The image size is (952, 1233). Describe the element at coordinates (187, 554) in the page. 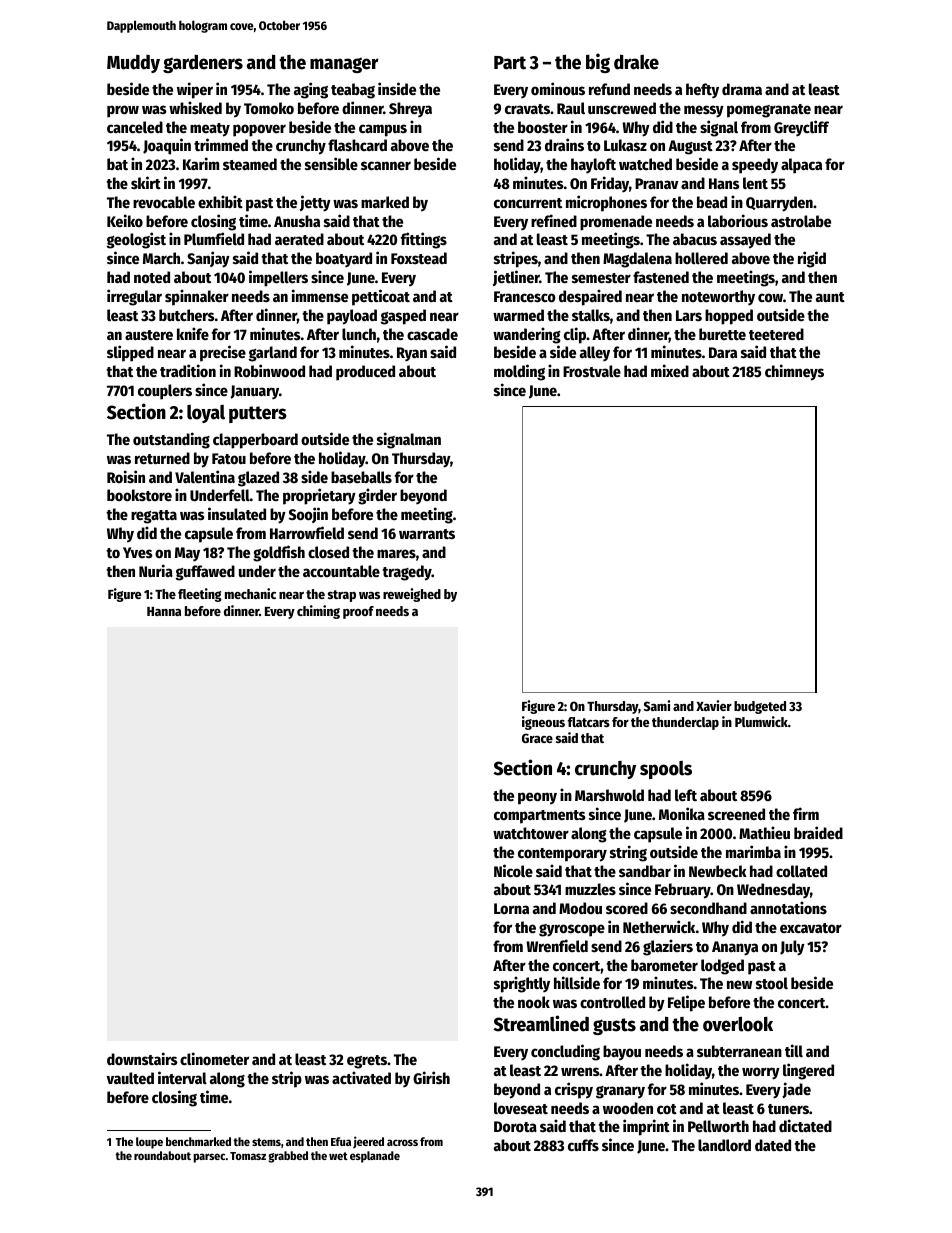

I see `May` at that location.
